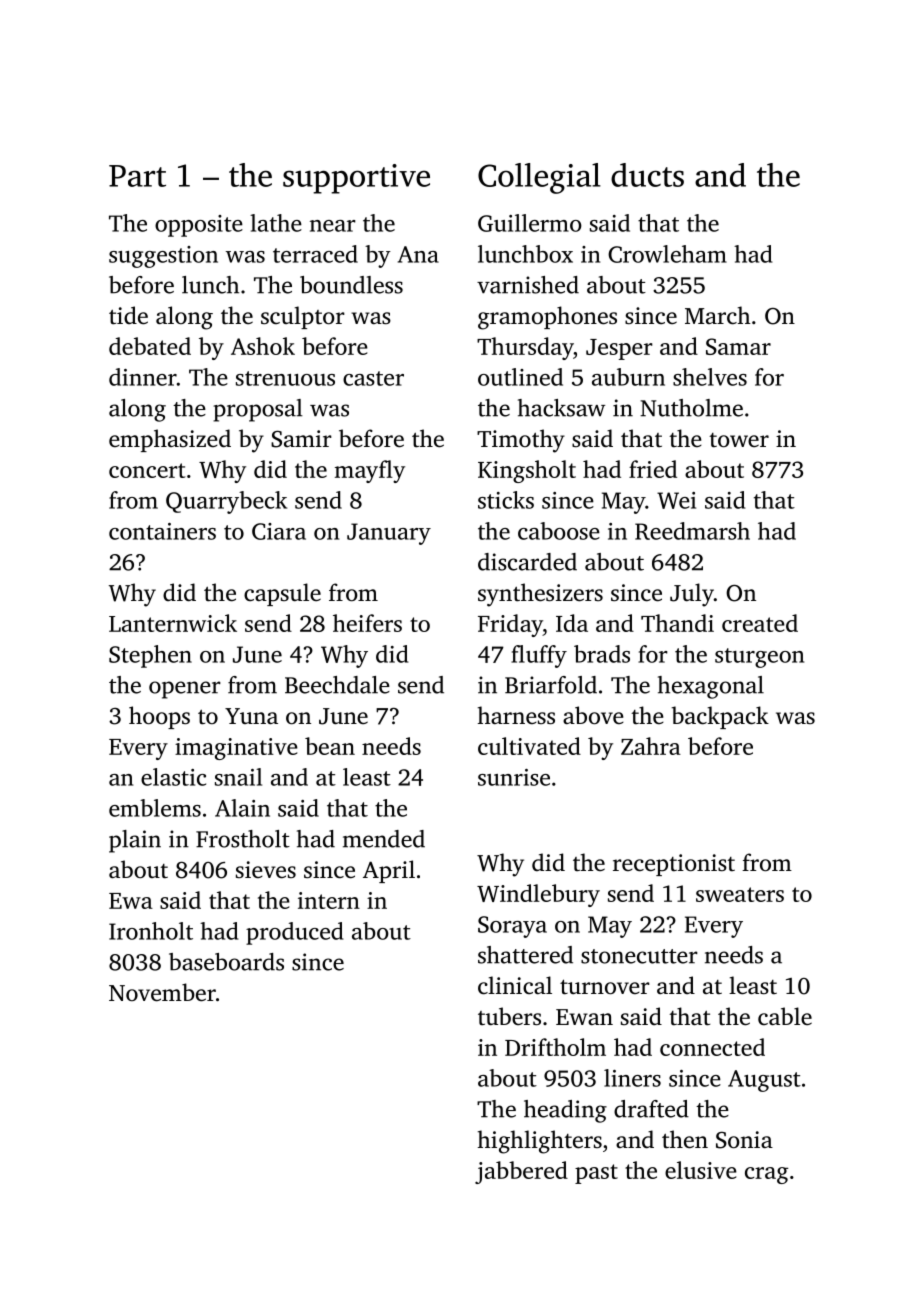 This page has height=1311, width=924. Describe the element at coordinates (294, 933) in the page. I see `produced` at that location.
